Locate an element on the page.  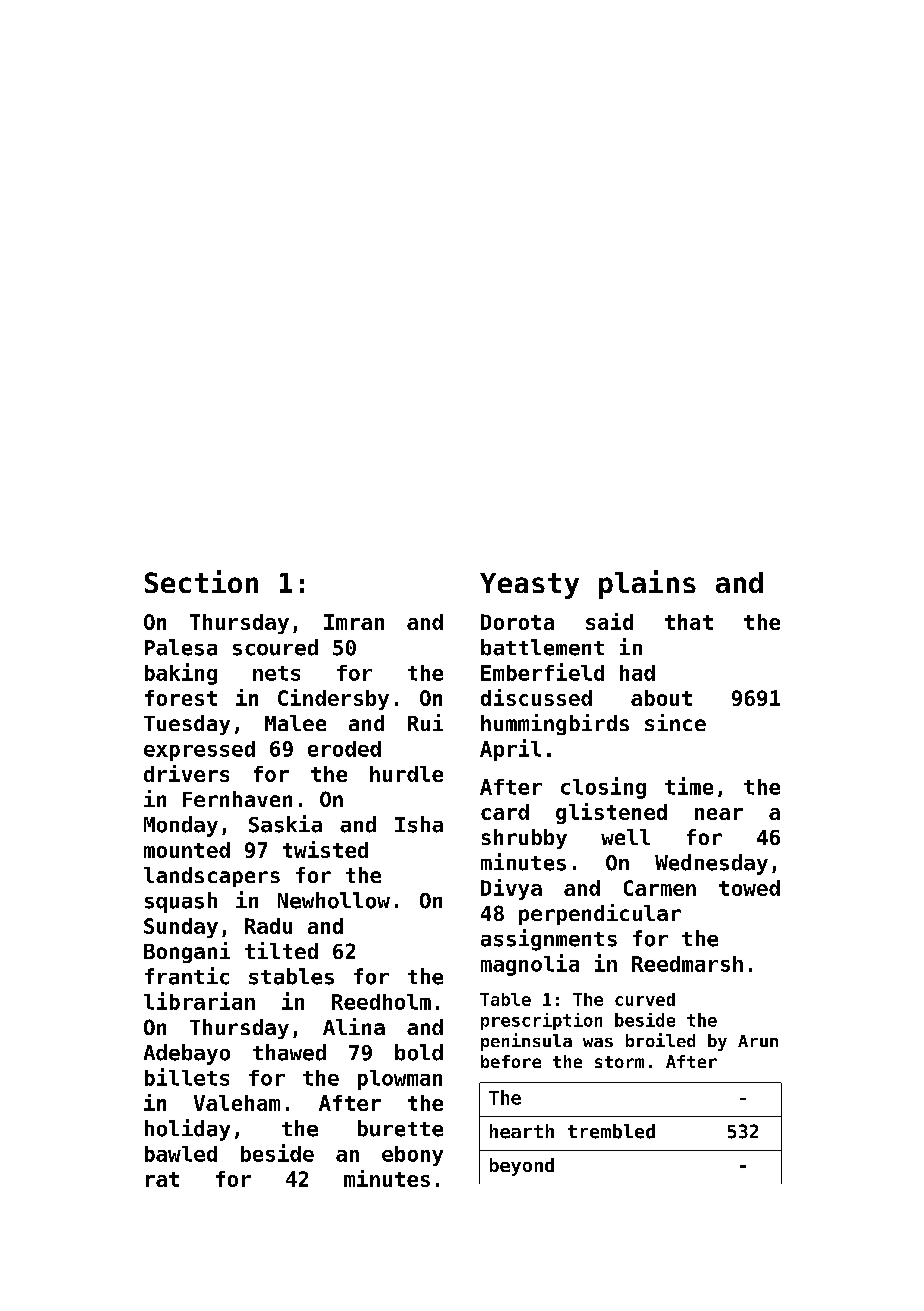
about is located at coordinates (661, 698).
